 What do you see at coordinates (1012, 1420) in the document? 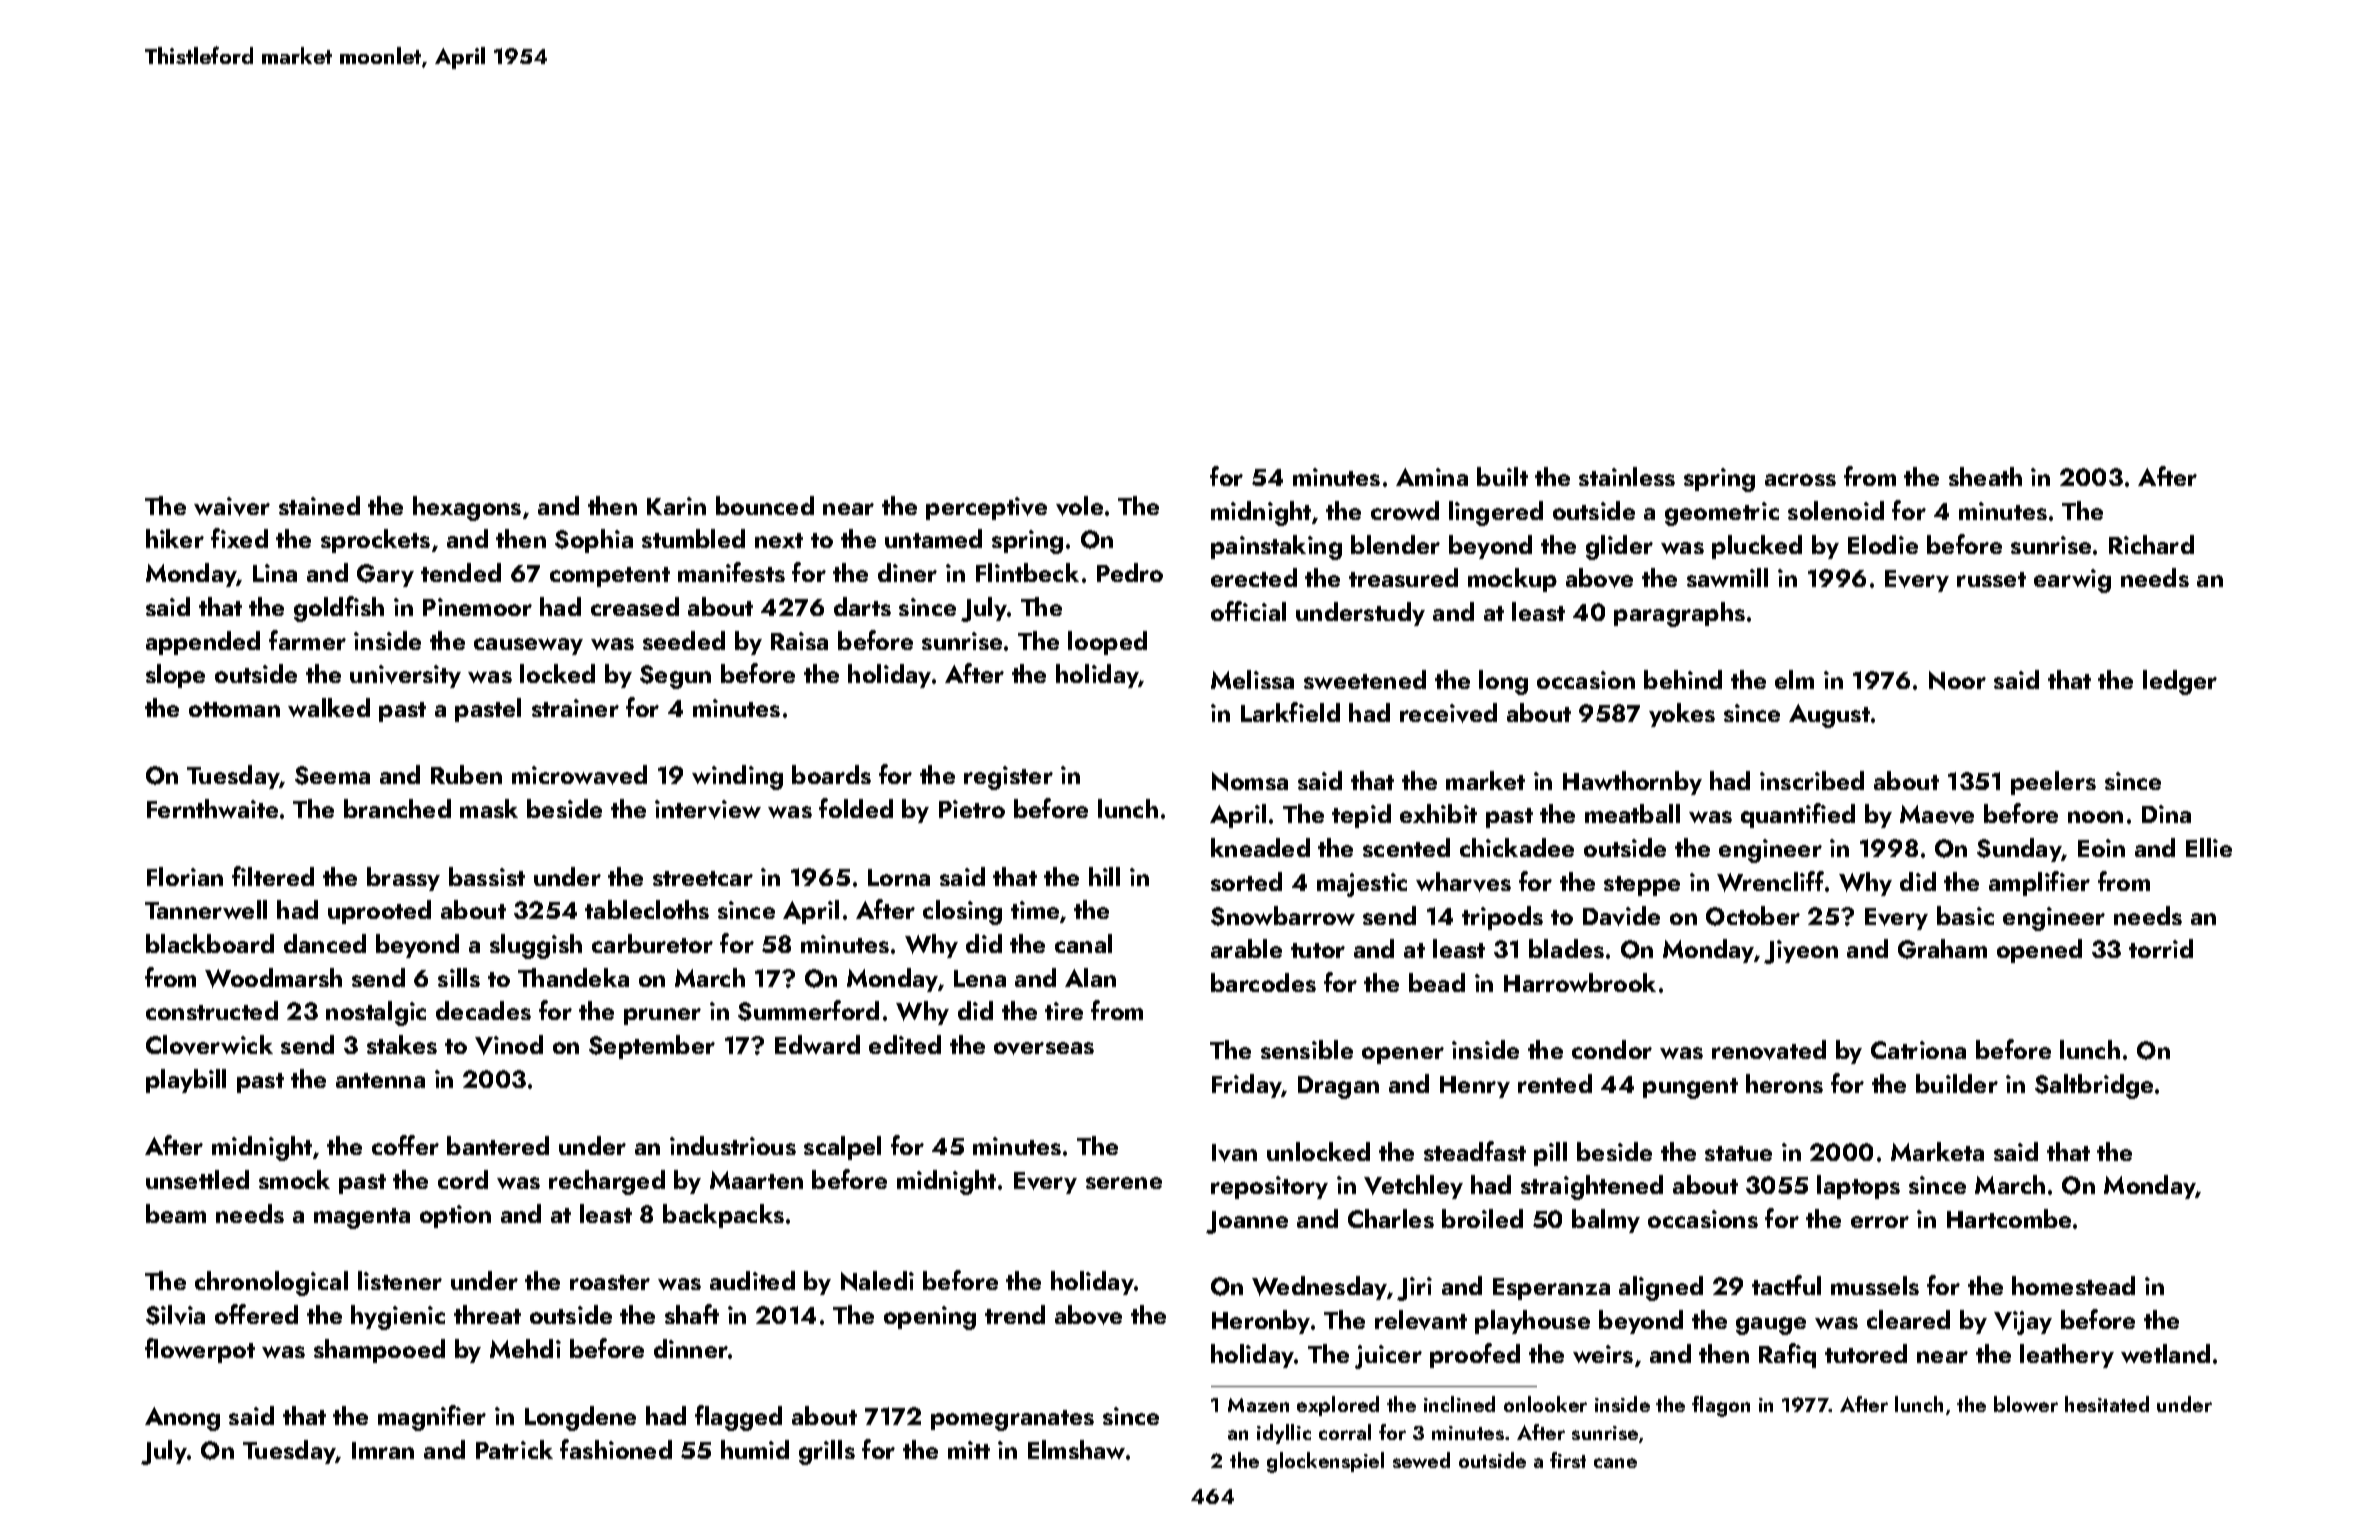
I see `pomegranates` at bounding box center [1012, 1420].
